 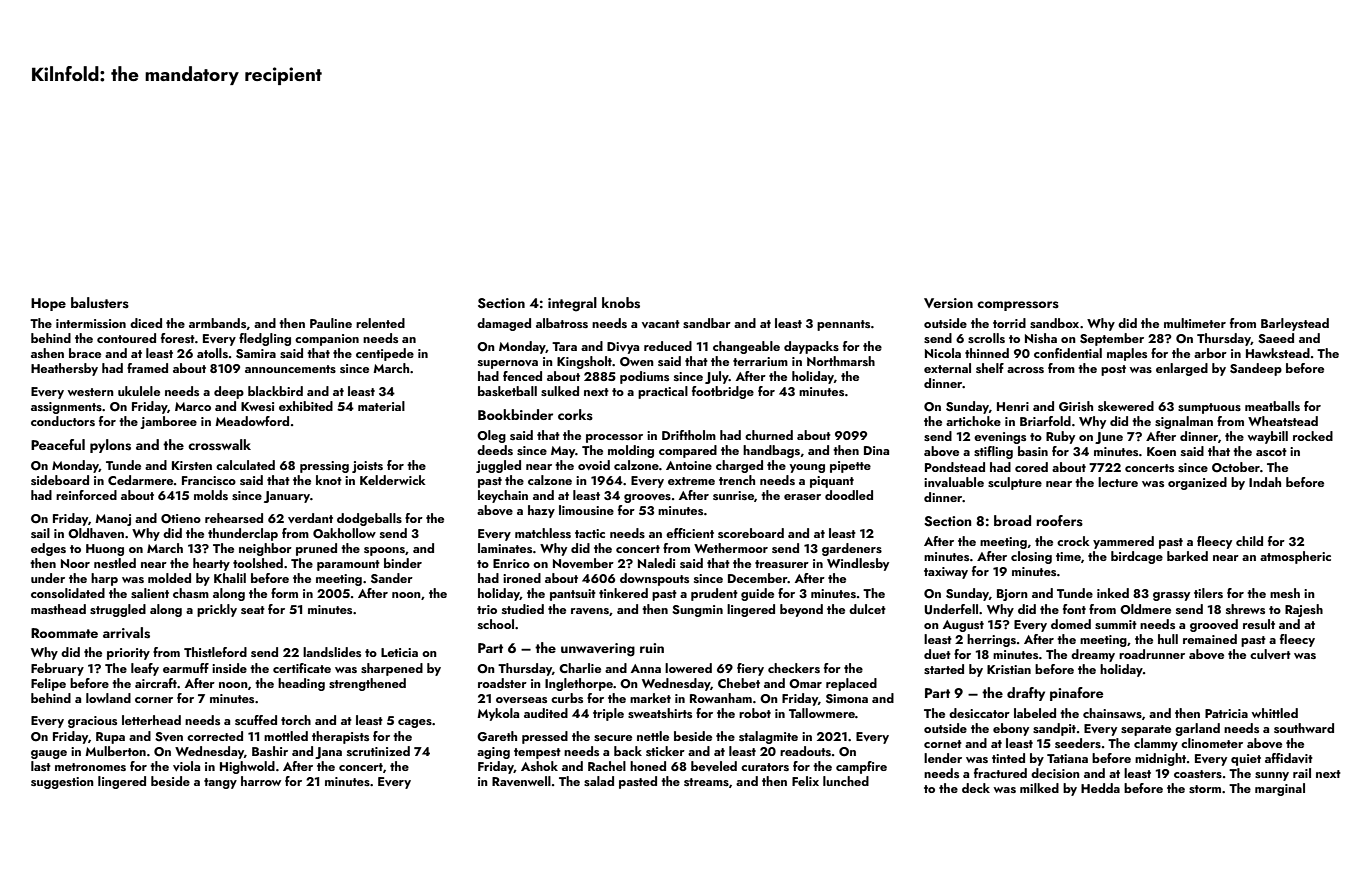 What do you see at coordinates (287, 497) in the document?
I see `January` at bounding box center [287, 497].
